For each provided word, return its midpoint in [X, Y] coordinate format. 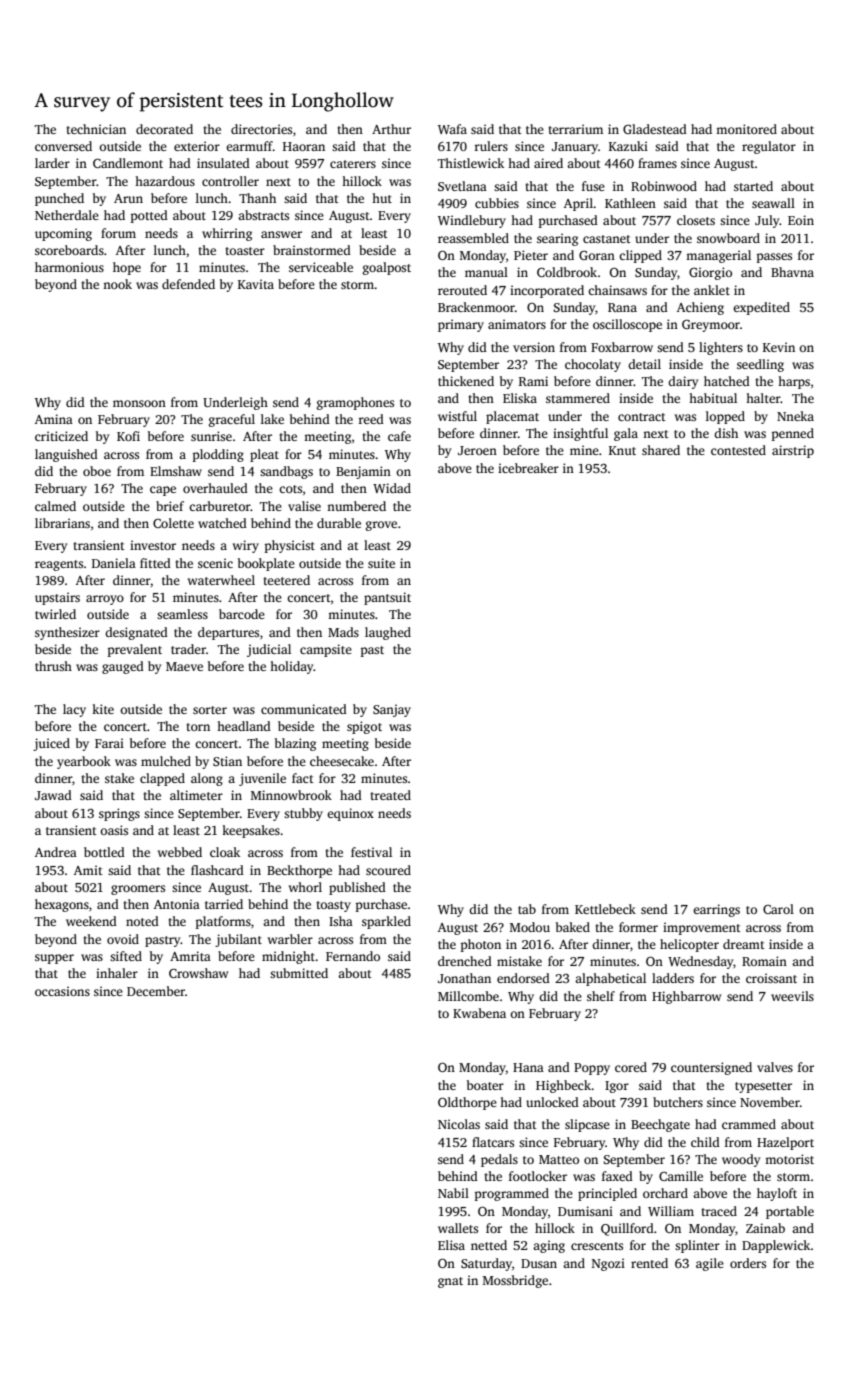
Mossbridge [515, 1281]
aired [548, 163]
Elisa [451, 1245]
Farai [109, 743]
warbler [290, 939]
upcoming [63, 234]
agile [710, 1264]
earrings [716, 910]
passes [774, 258]
